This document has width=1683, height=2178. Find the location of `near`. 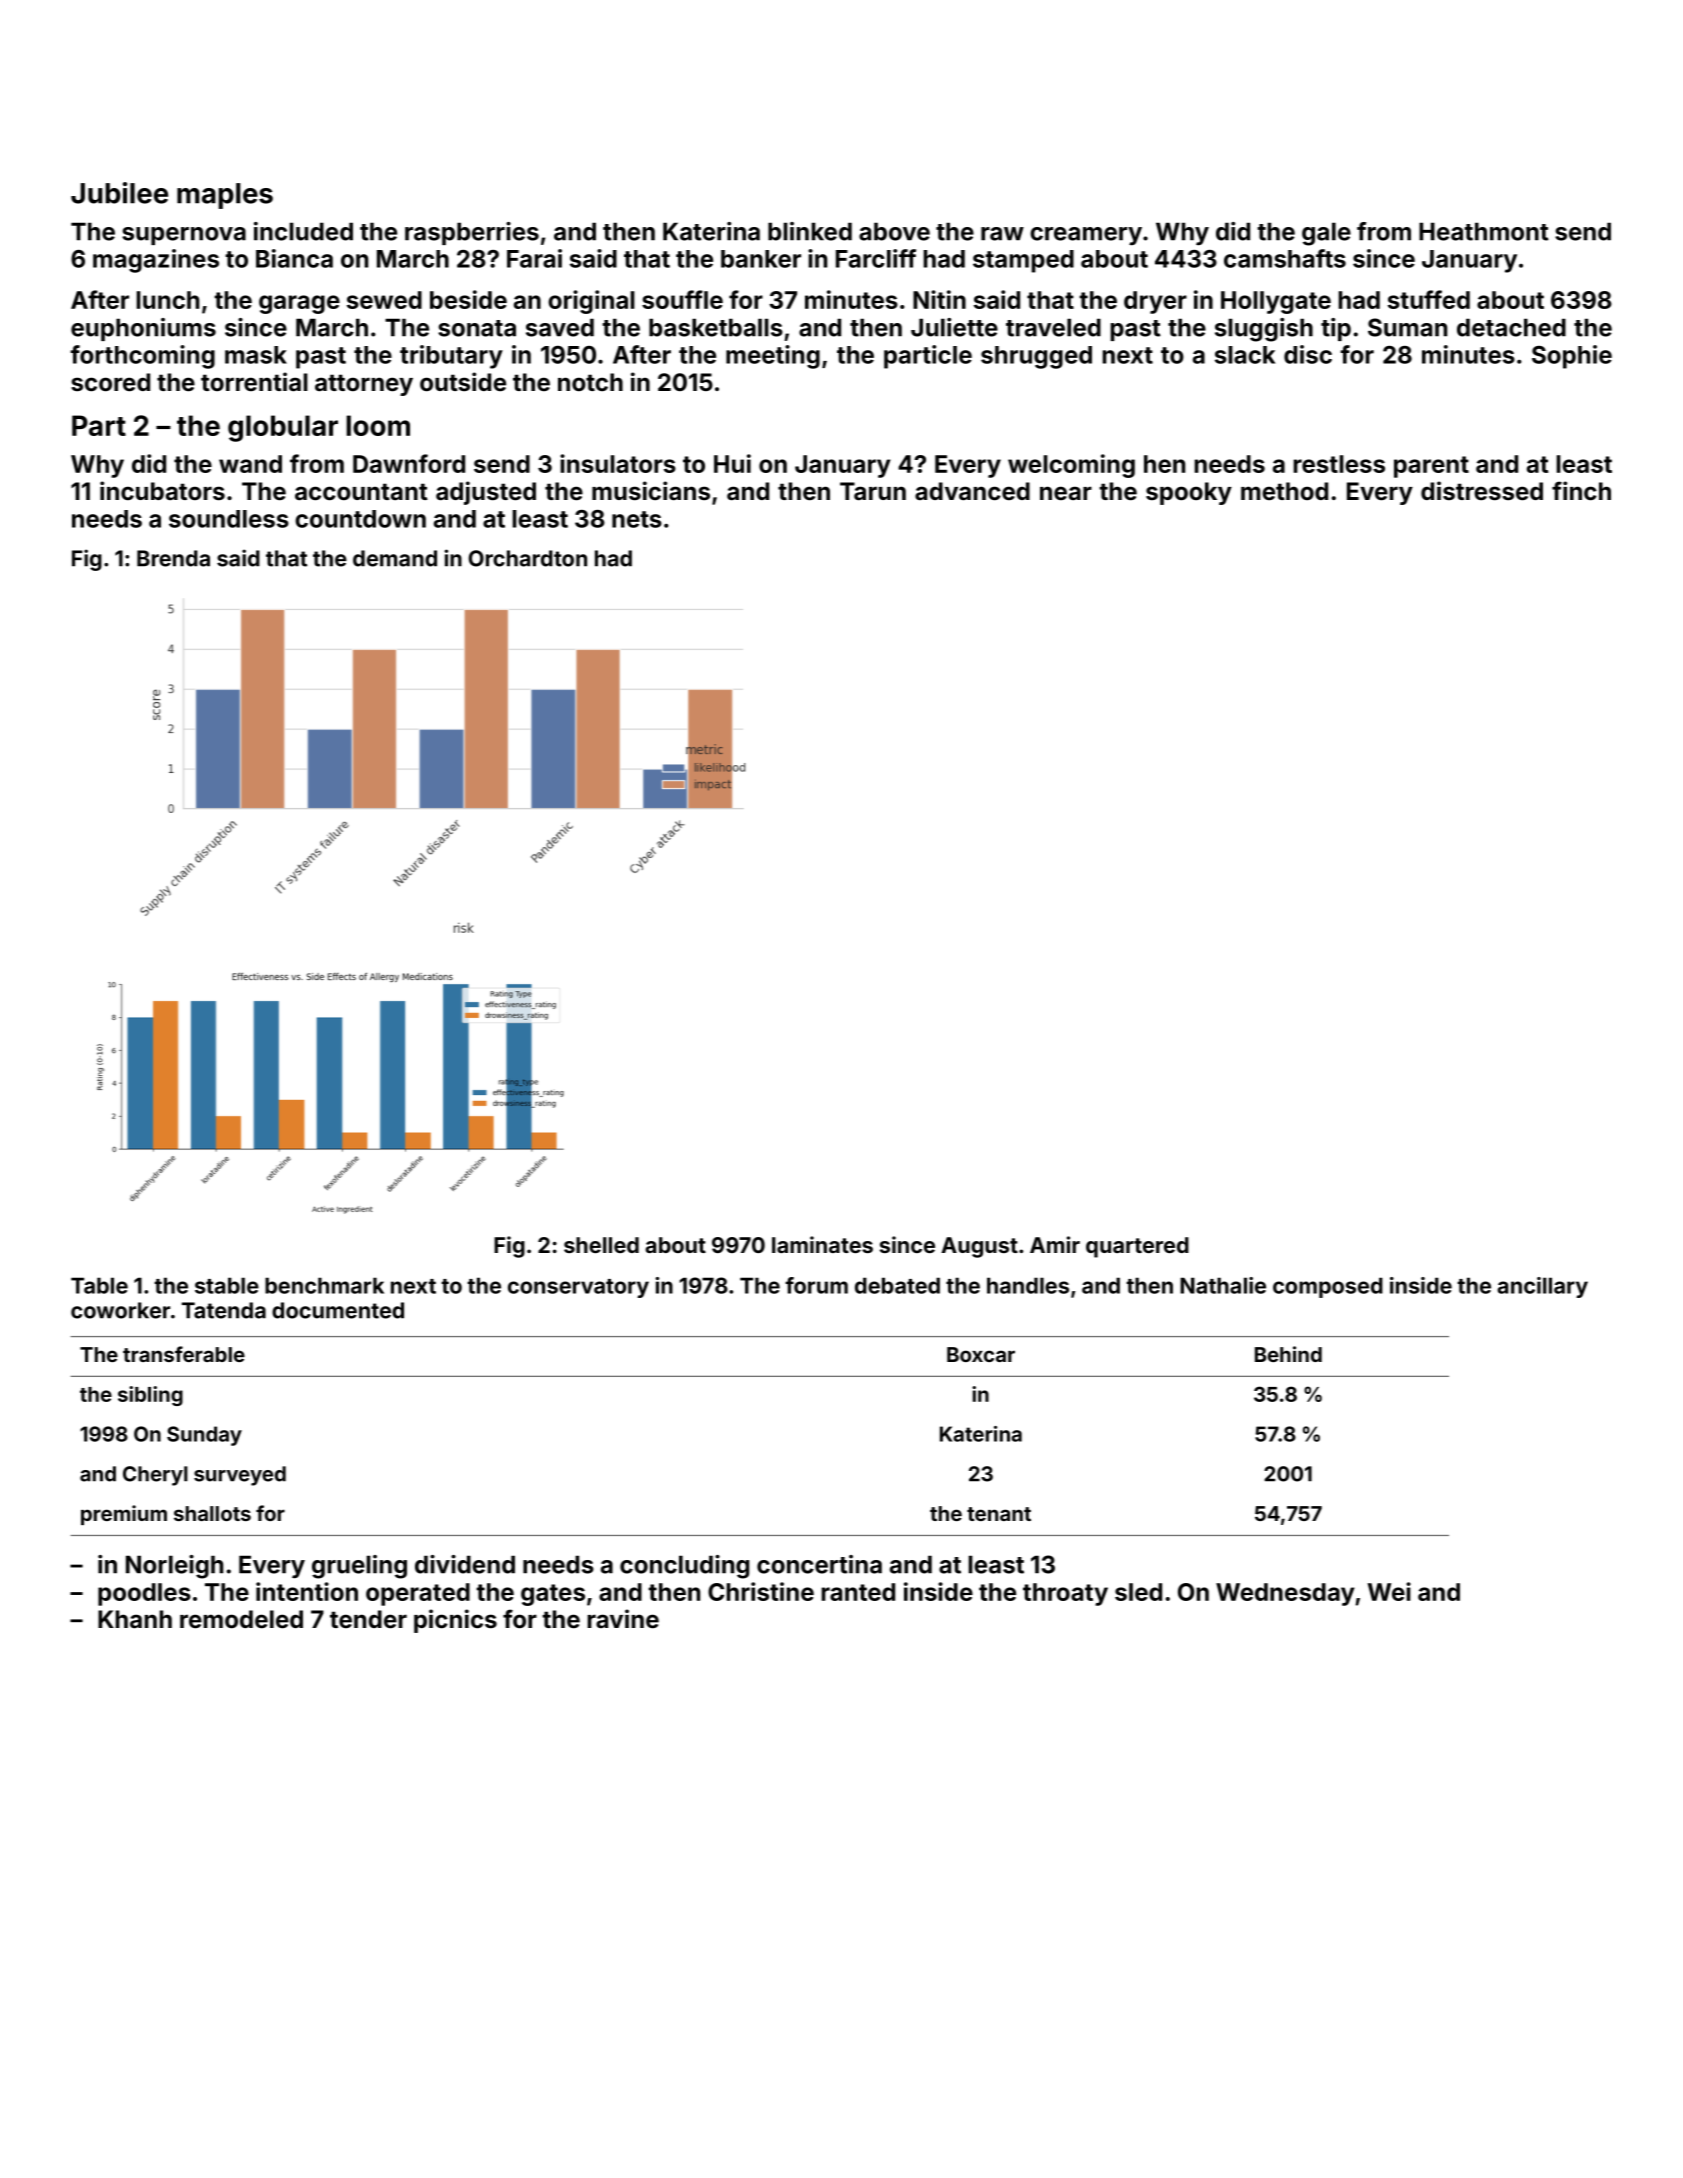

near is located at coordinates (1066, 493).
